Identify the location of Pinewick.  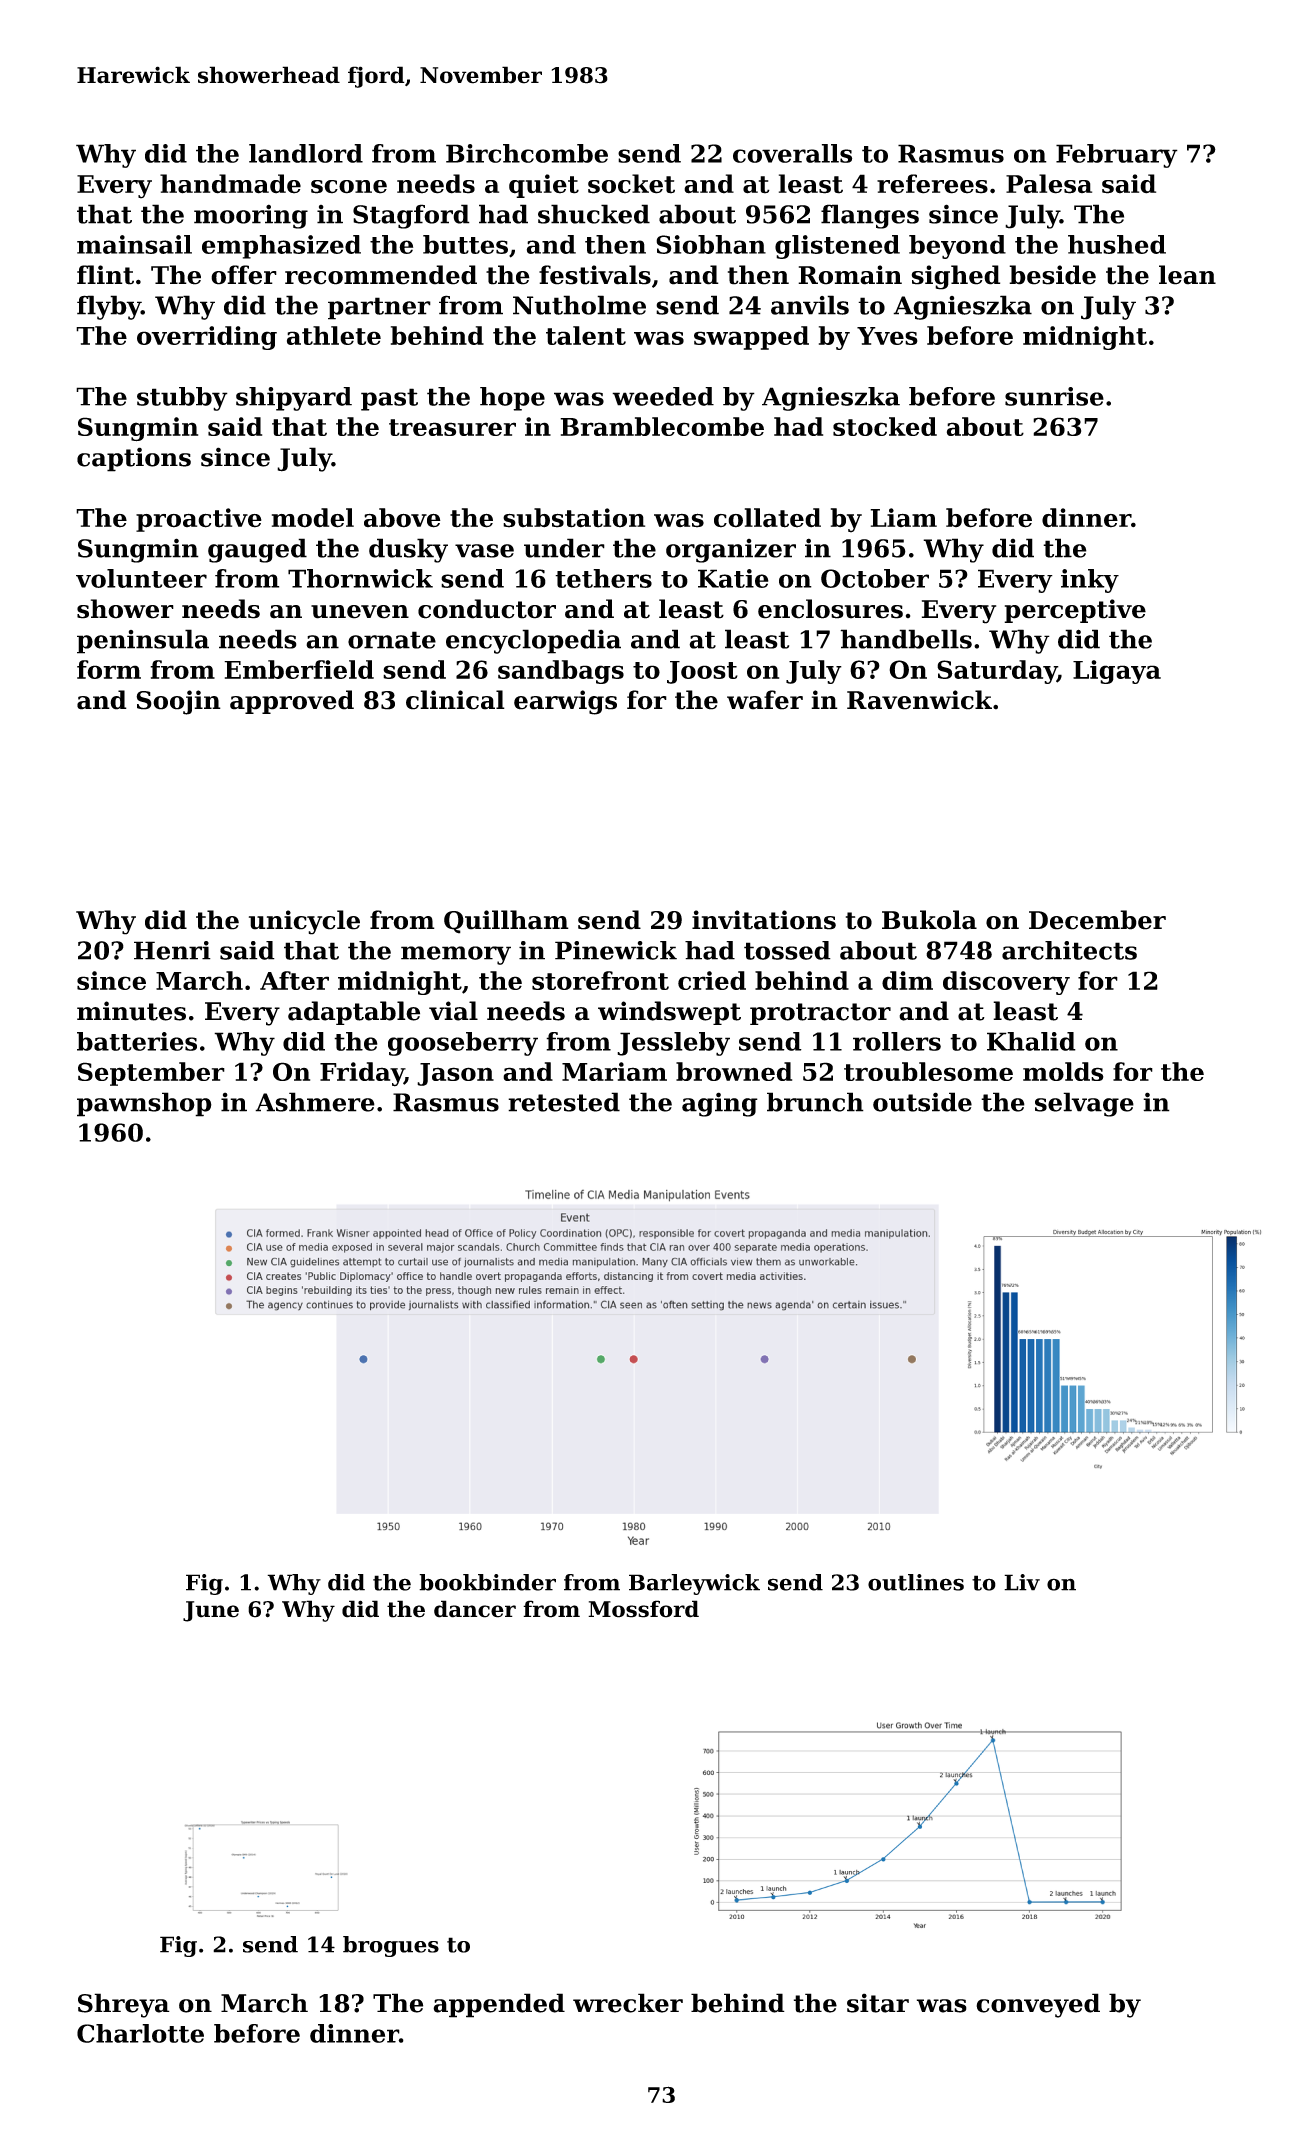
(616, 950).
